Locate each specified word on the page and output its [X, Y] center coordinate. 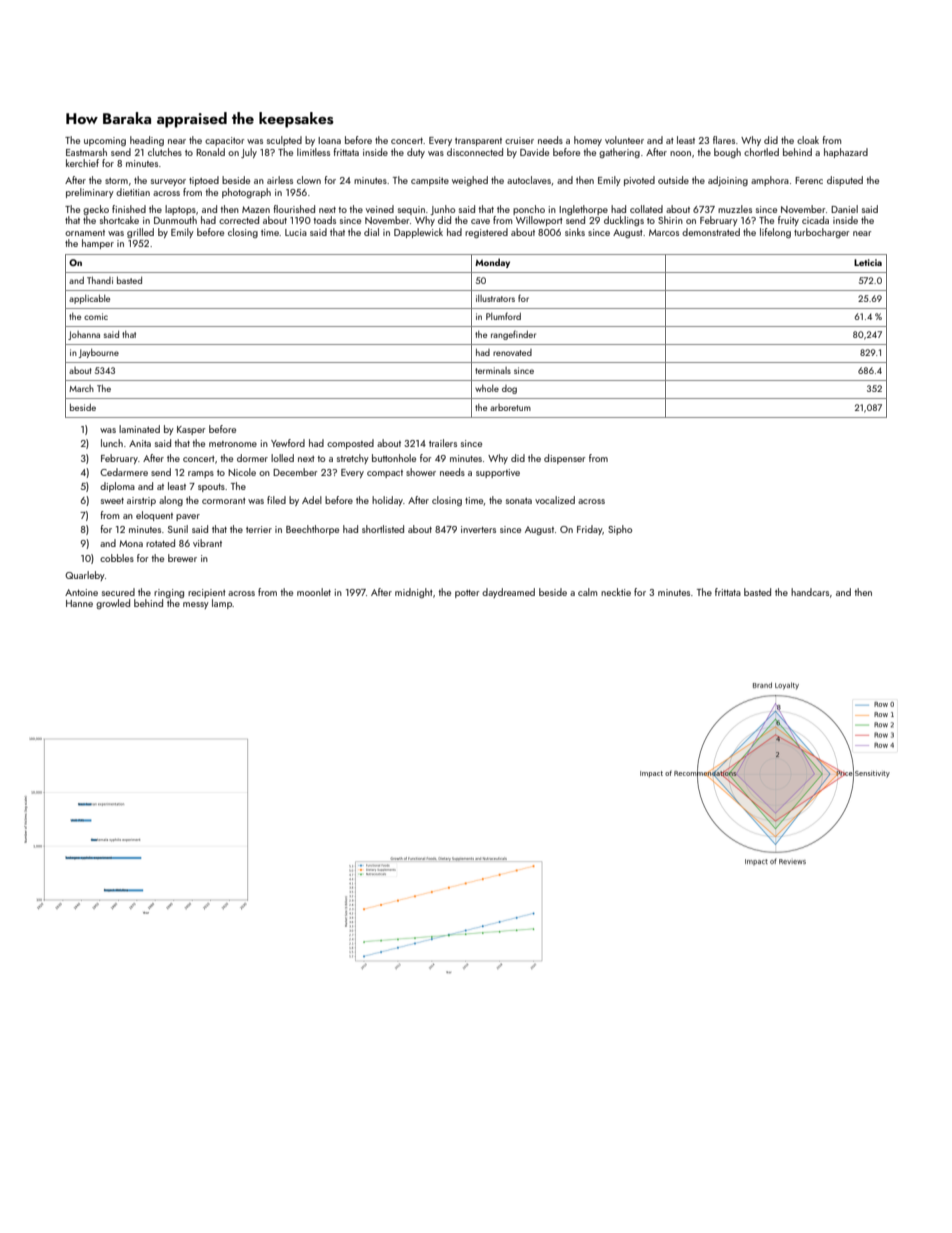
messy [196, 605]
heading [147, 141]
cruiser [519, 140]
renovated [512, 352]
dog [509, 389]
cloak [808, 140]
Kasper [191, 430]
